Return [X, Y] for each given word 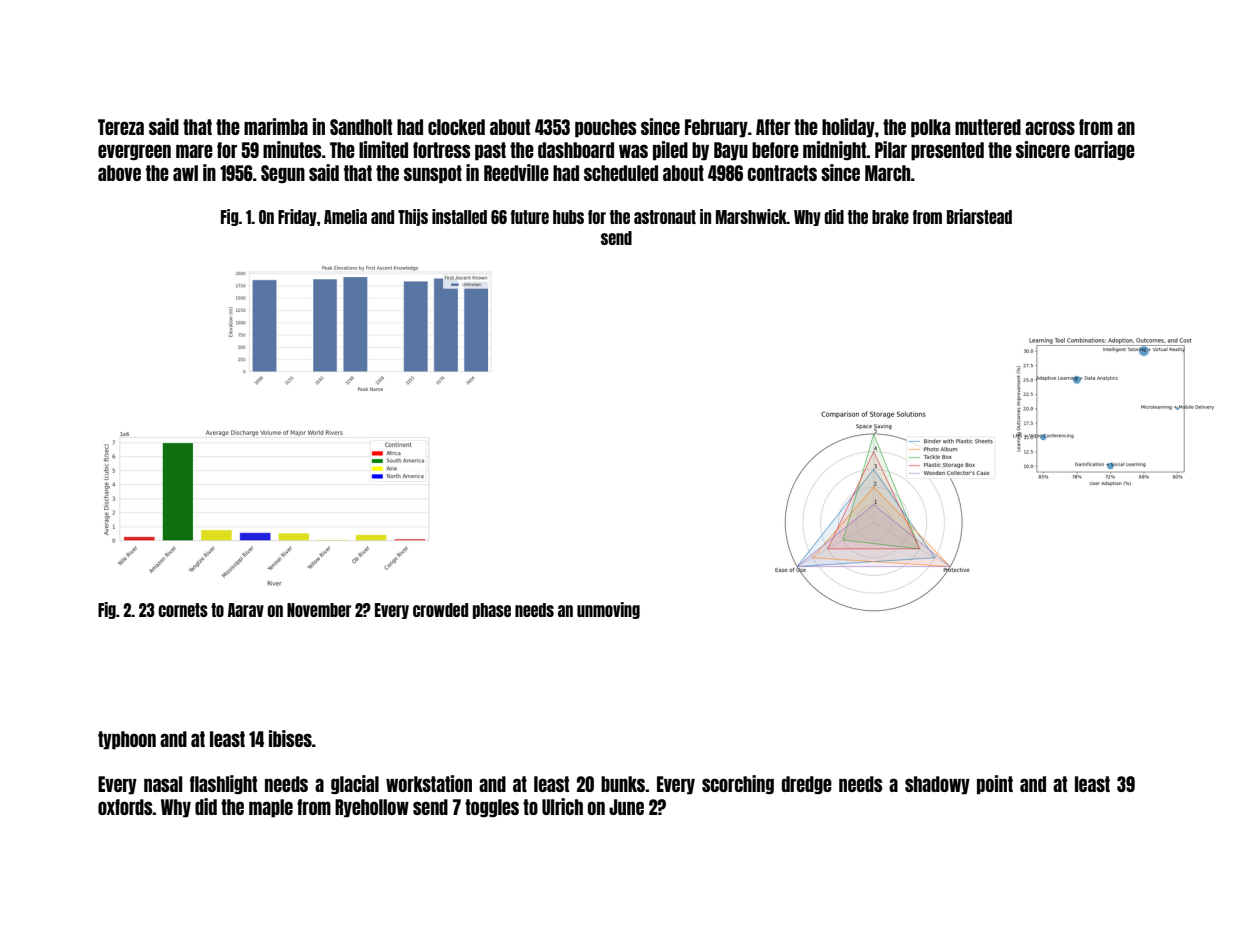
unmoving [608, 610]
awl [185, 173]
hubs [568, 217]
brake [890, 217]
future [530, 217]
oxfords [125, 807]
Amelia [345, 216]
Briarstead [979, 216]
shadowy [937, 785]
